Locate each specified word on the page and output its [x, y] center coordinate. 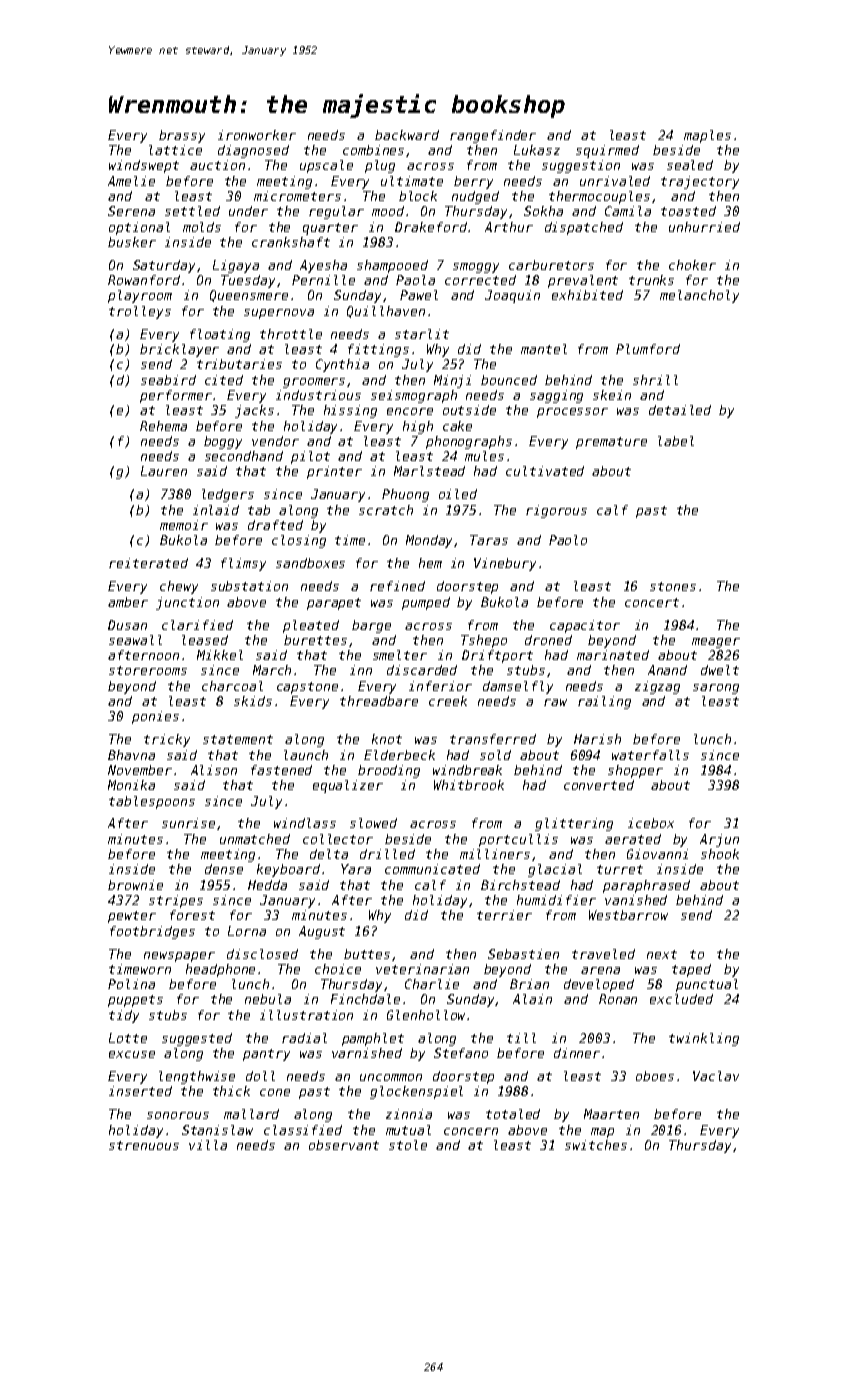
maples [707, 136]
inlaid [216, 510]
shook [720, 854]
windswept [144, 166]
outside [469, 410]
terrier [504, 915]
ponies [155, 717]
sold [495, 755]
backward [407, 135]
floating [220, 335]
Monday [430, 541]
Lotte [128, 1038]
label [676, 441]
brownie [135, 885]
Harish [597, 739]
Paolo [568, 540]
